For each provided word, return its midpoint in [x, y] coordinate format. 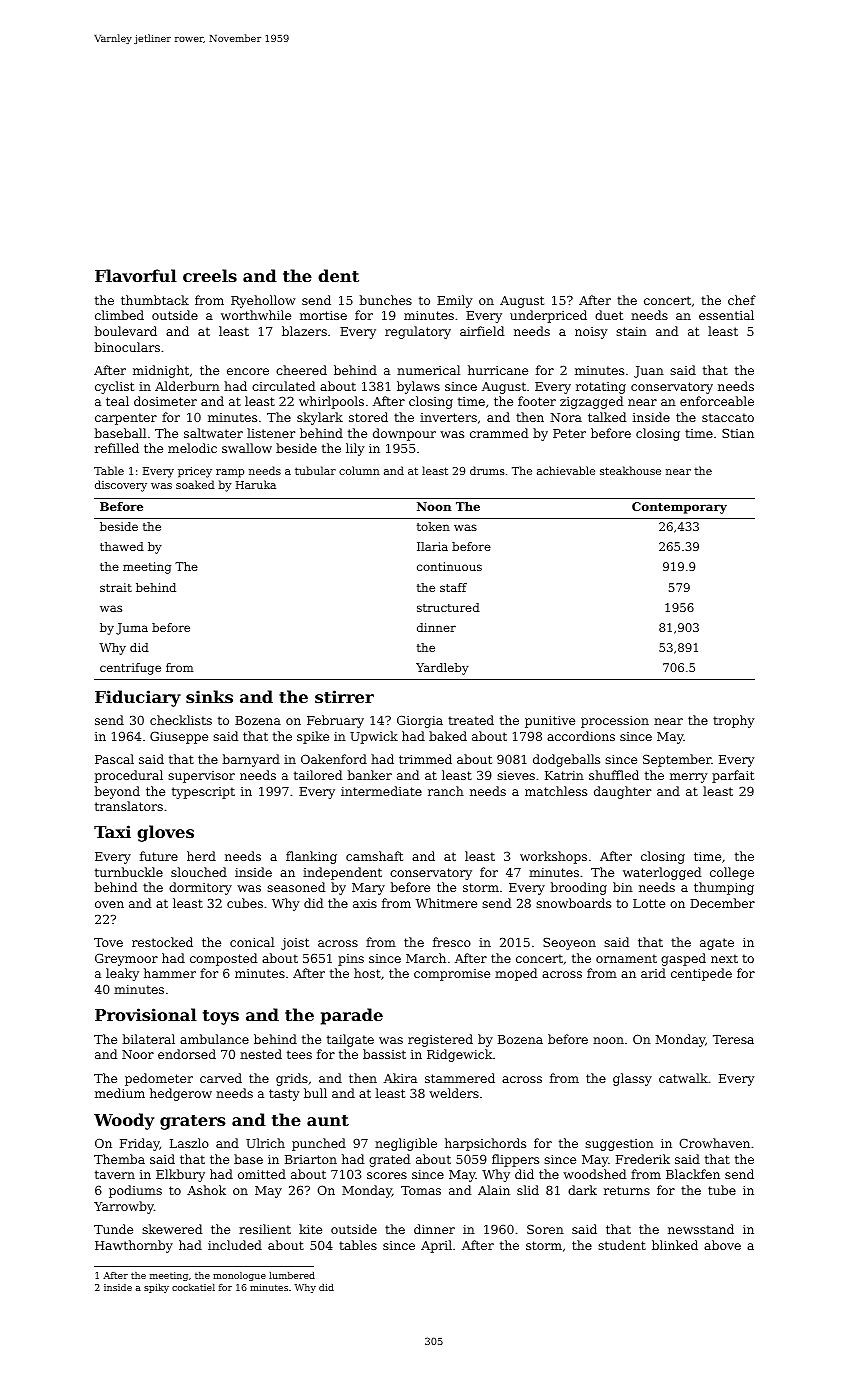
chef [742, 300]
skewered [172, 1229]
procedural [129, 776]
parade [352, 1016]
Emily [454, 301]
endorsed [187, 1054]
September [677, 760]
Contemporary [679, 508]
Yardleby [442, 669]
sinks [209, 696]
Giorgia [420, 721]
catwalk [683, 1078]
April [436, 1246]
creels [210, 275]
